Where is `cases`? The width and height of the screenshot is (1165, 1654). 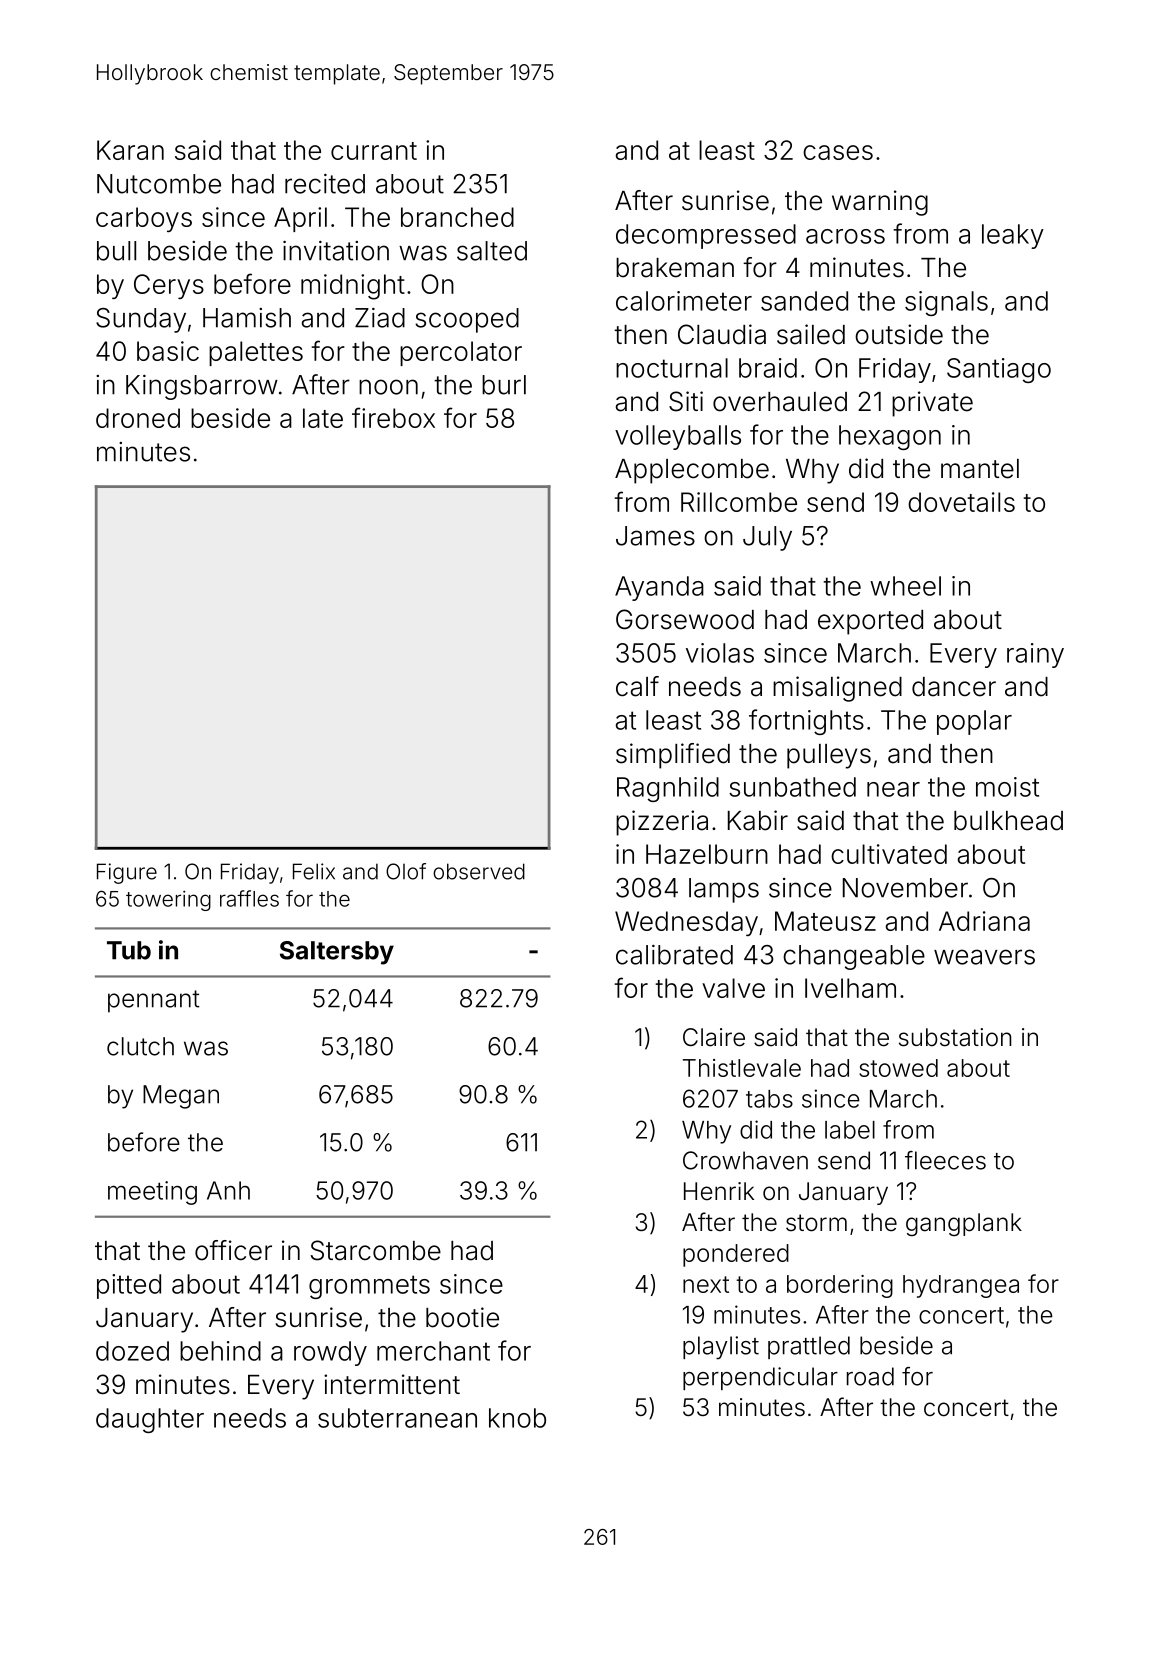
cases is located at coordinates (838, 152).
